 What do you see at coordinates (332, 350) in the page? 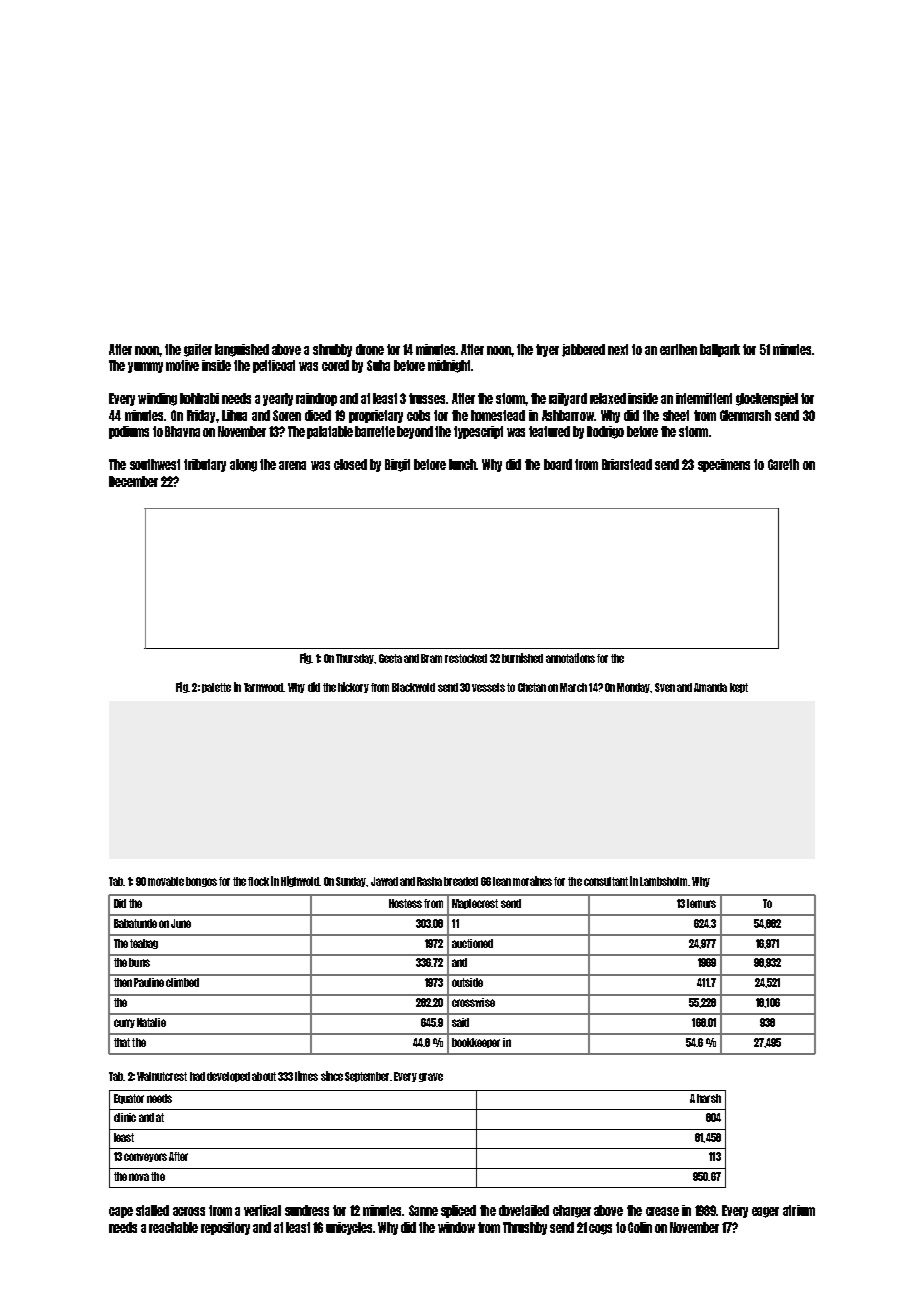
I see `shrubby` at bounding box center [332, 350].
